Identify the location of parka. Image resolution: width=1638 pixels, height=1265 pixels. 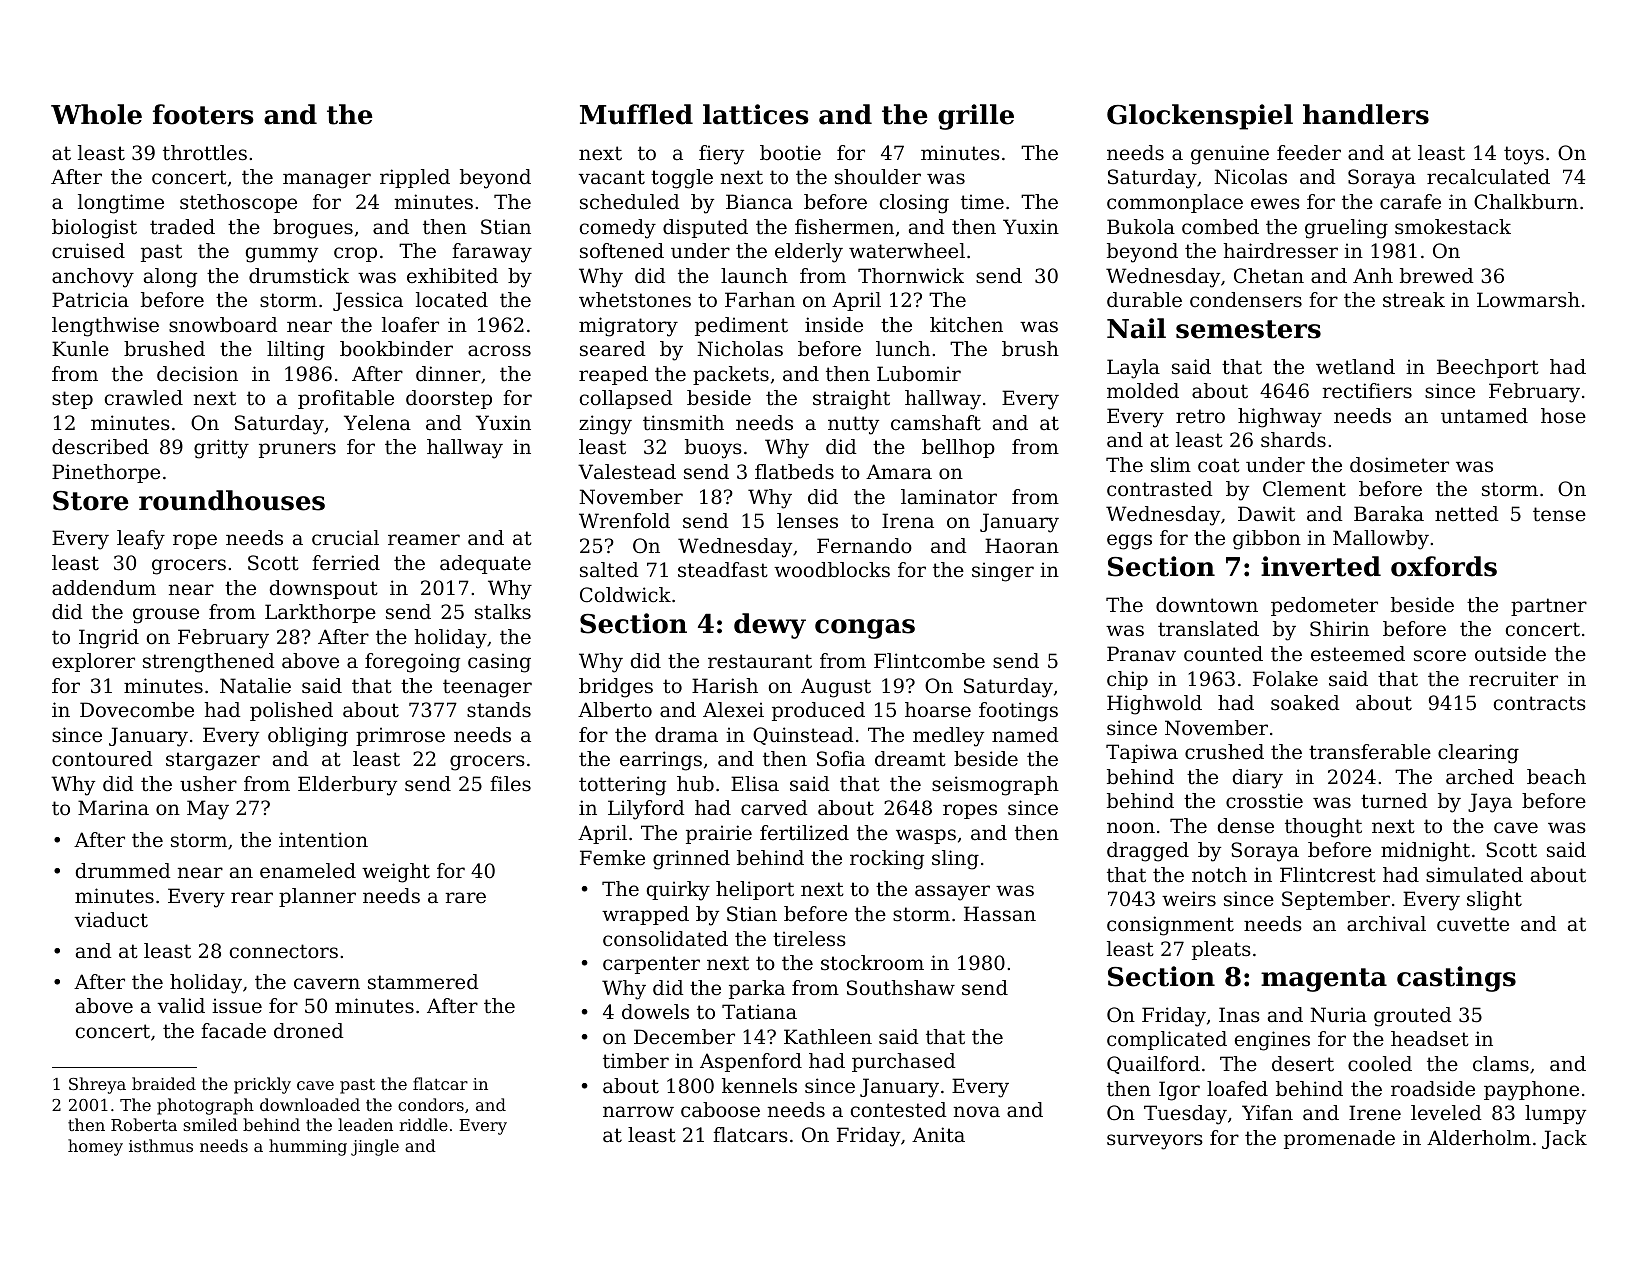
(757, 989).
